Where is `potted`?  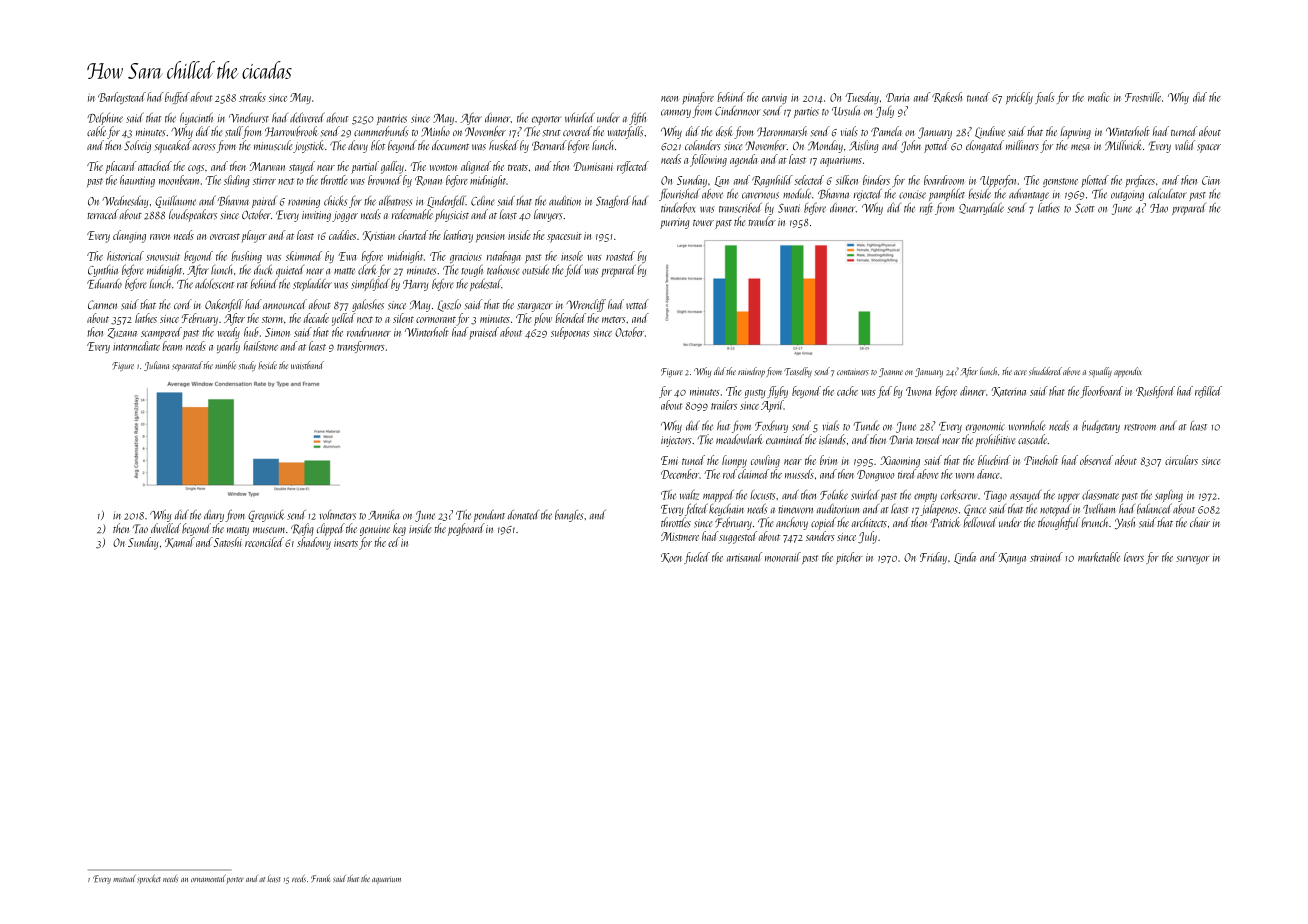
potted is located at coordinates (936, 146).
